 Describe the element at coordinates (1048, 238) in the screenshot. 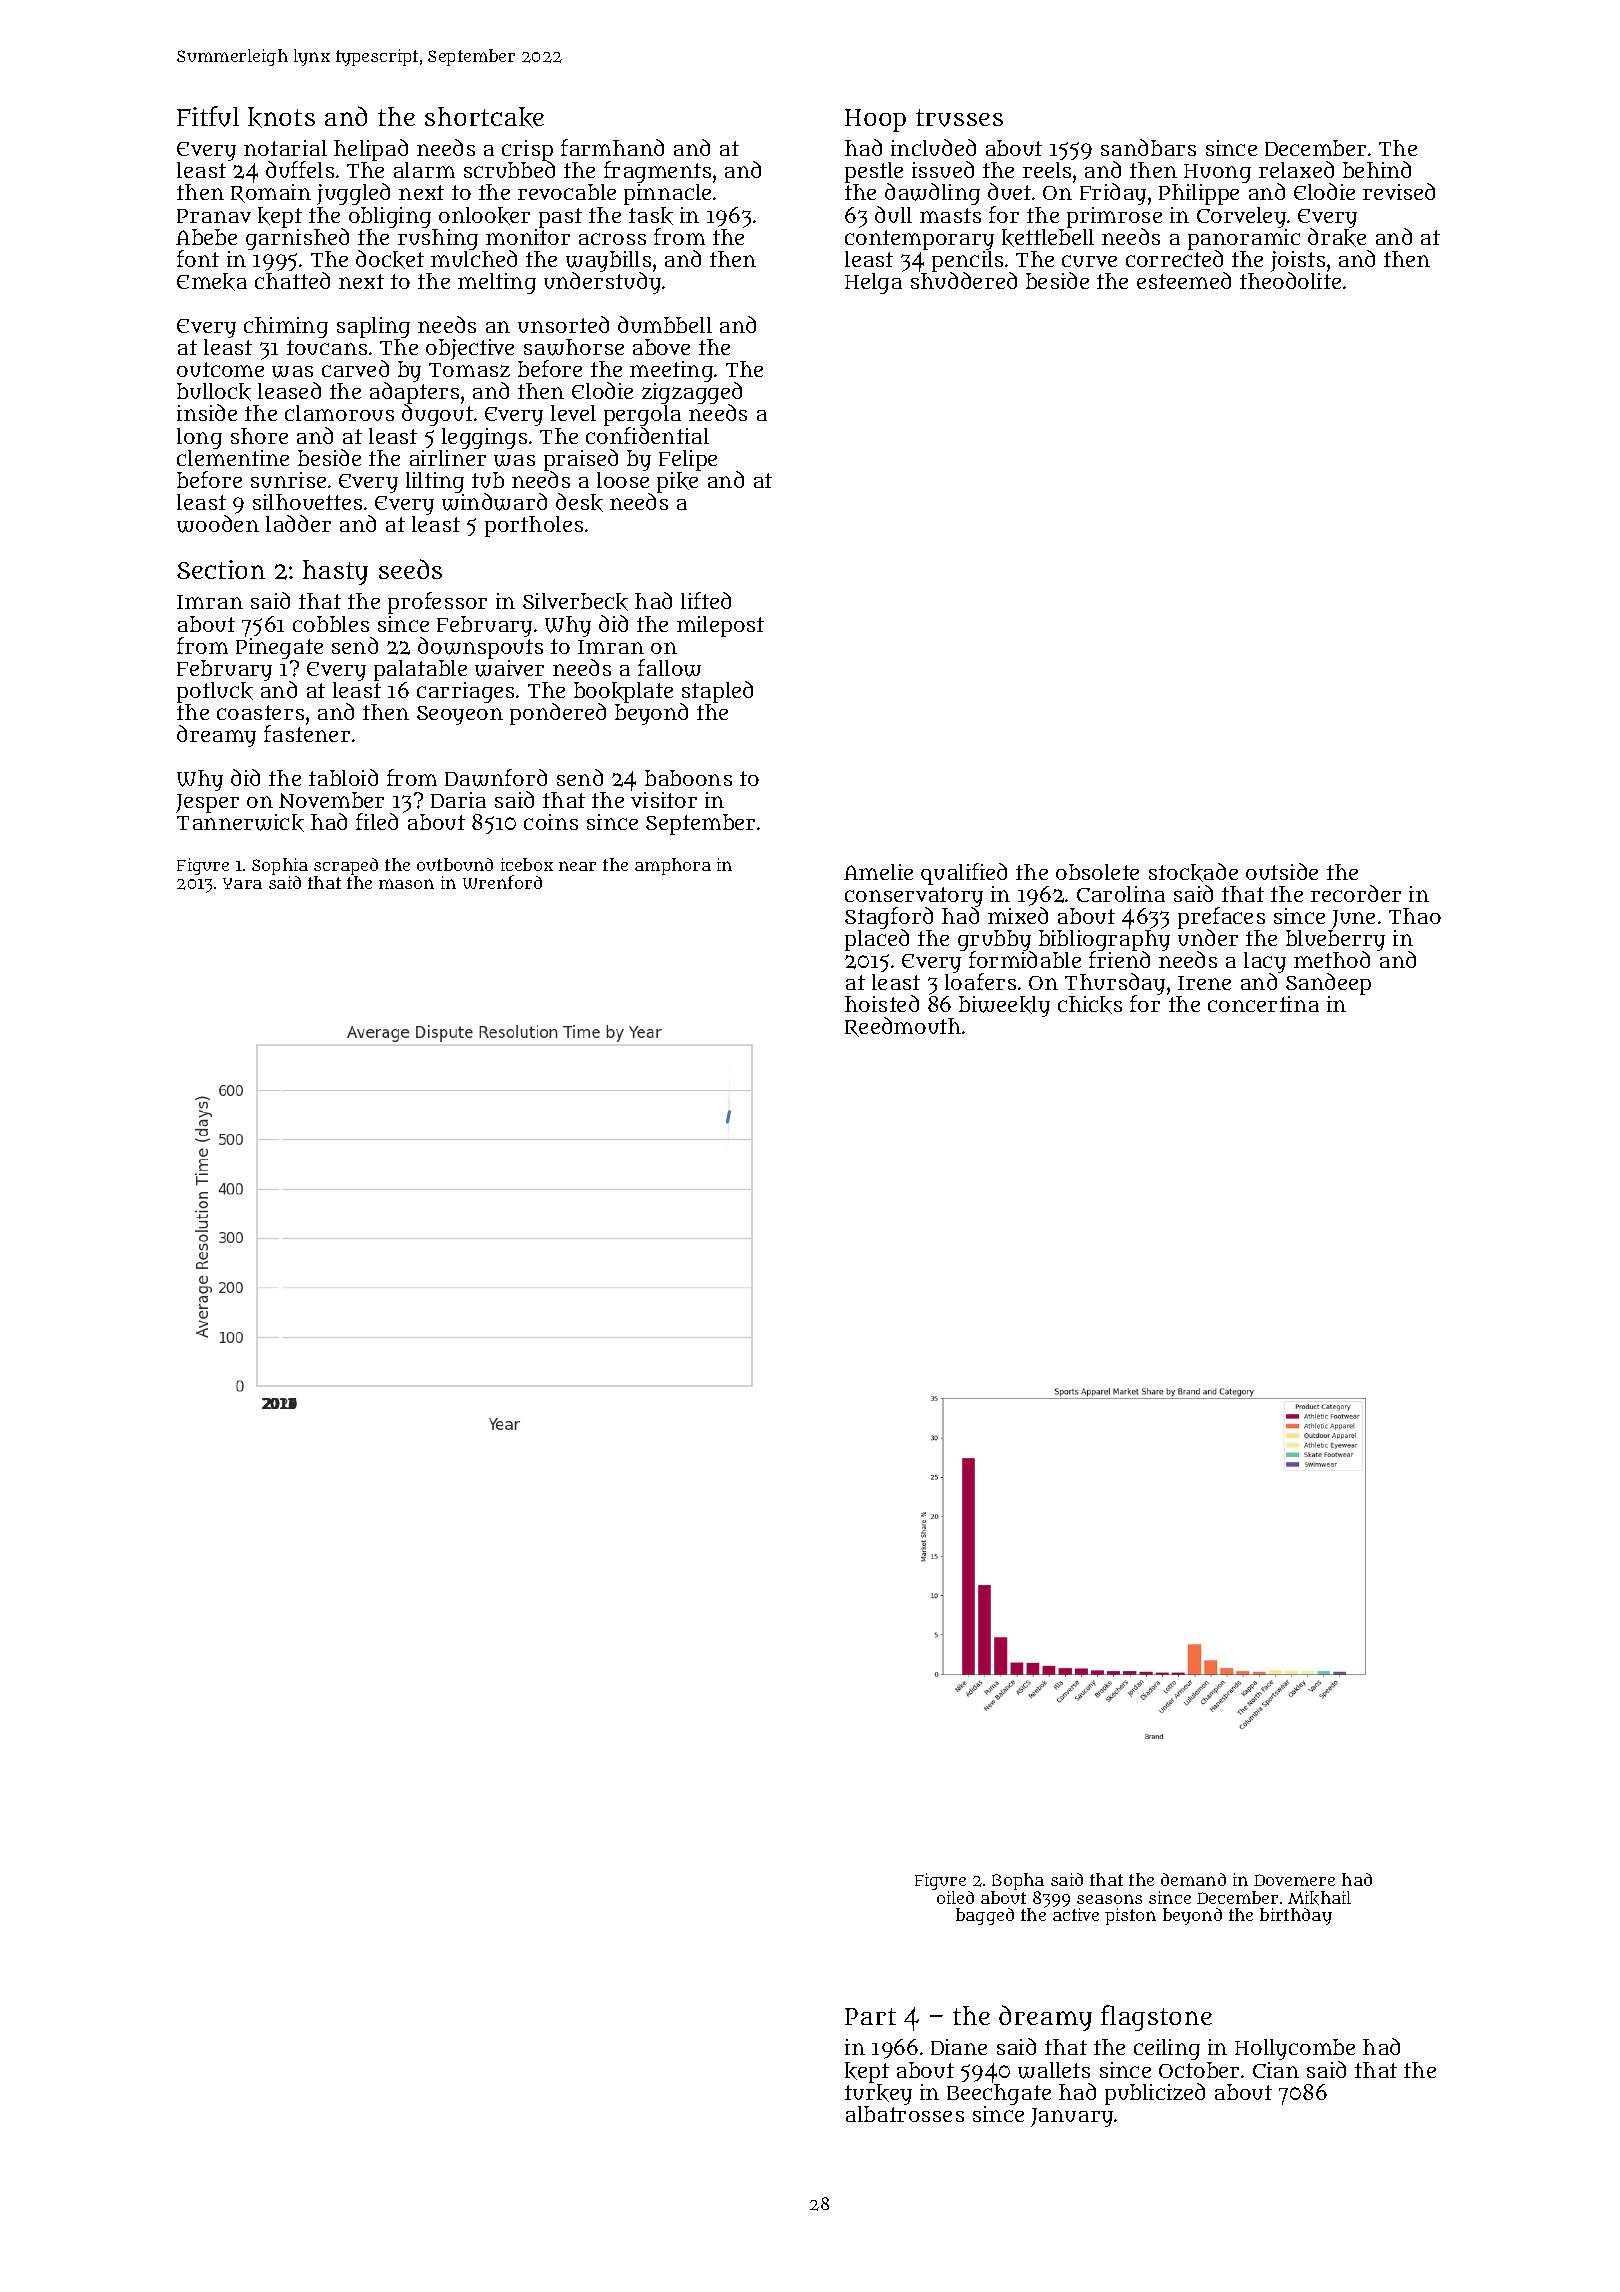

I see `kettlebell` at that location.
